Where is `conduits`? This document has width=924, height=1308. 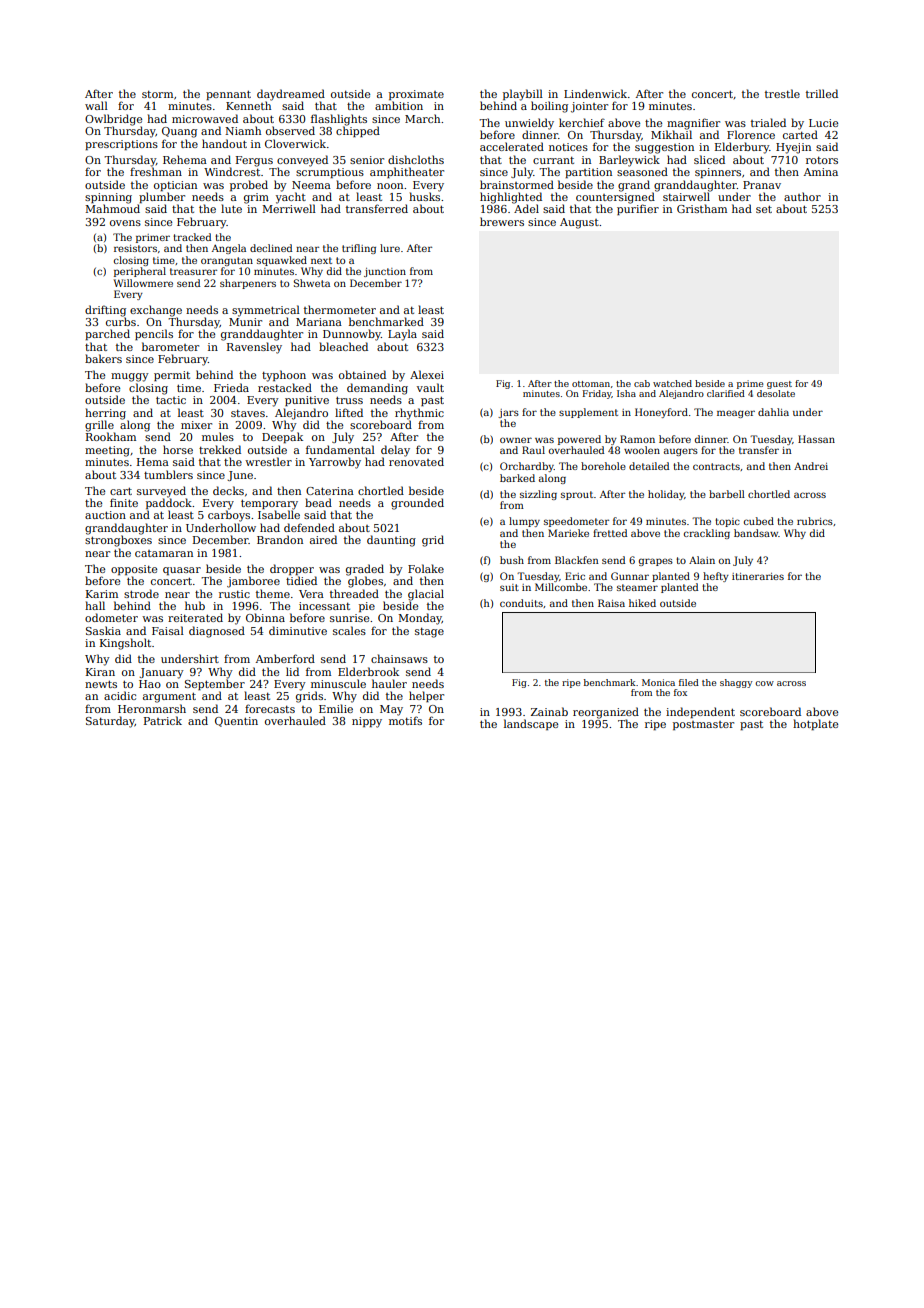 conduits is located at coordinates (521, 603).
